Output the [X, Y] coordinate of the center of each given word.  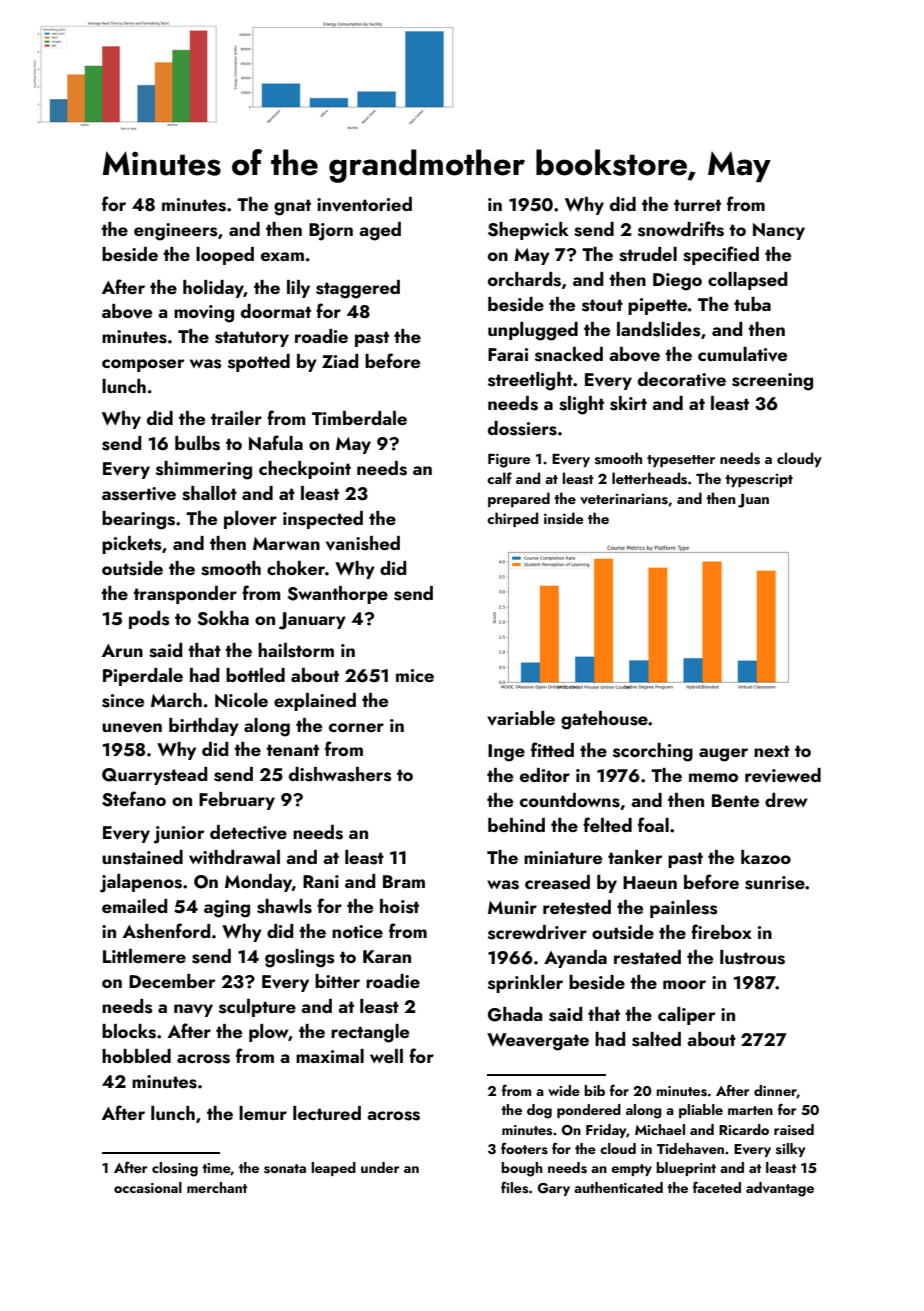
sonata [285, 1169]
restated [647, 957]
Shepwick [528, 231]
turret [697, 205]
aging [227, 909]
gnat [292, 207]
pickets [132, 545]
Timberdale [359, 418]
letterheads [649, 478]
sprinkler [525, 984]
